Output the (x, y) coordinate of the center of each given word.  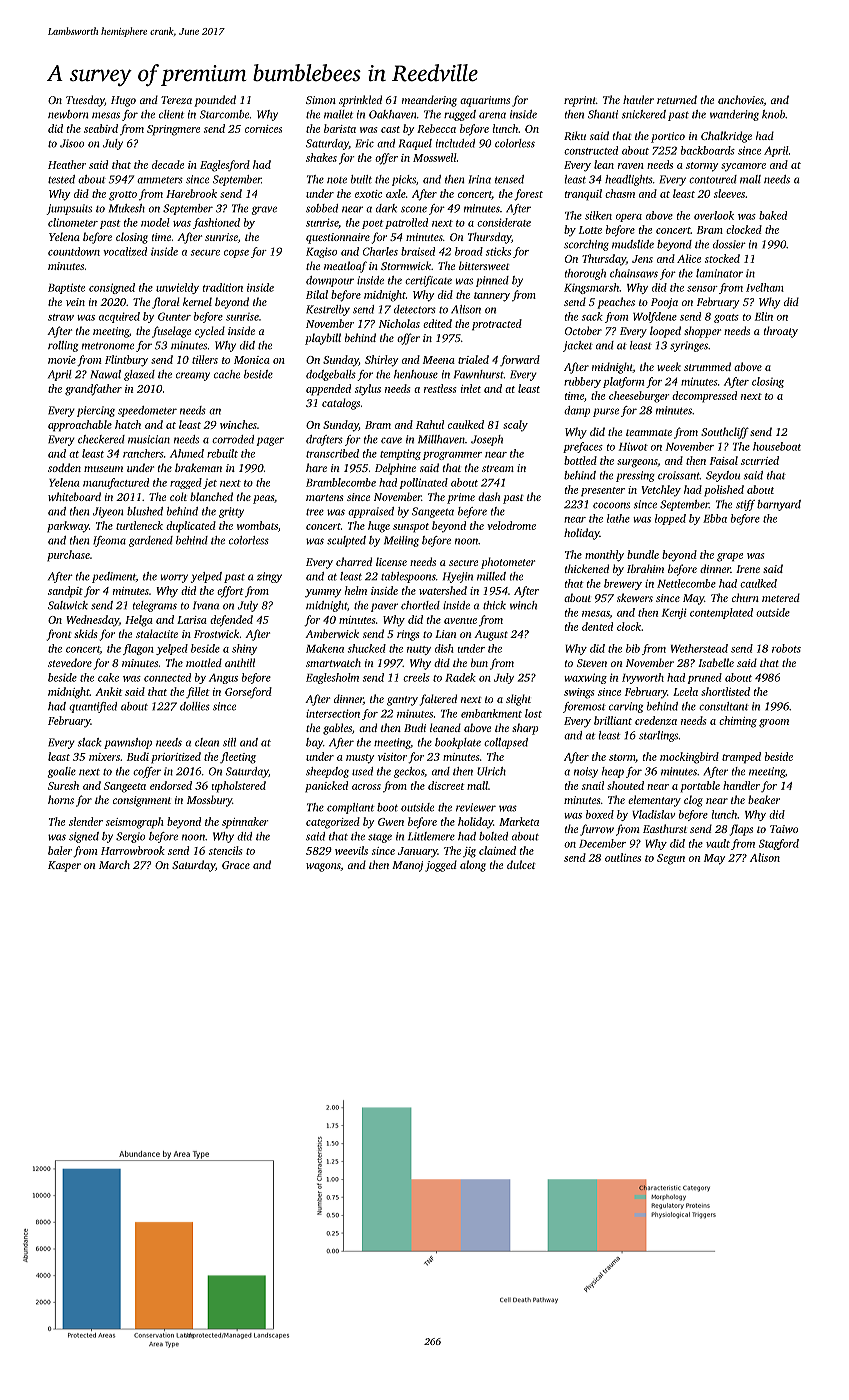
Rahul (430, 424)
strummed (707, 366)
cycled (210, 332)
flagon (138, 649)
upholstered (239, 787)
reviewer (476, 807)
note (337, 180)
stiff (745, 505)
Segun (671, 859)
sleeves (729, 193)
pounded (215, 101)
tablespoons (408, 577)
